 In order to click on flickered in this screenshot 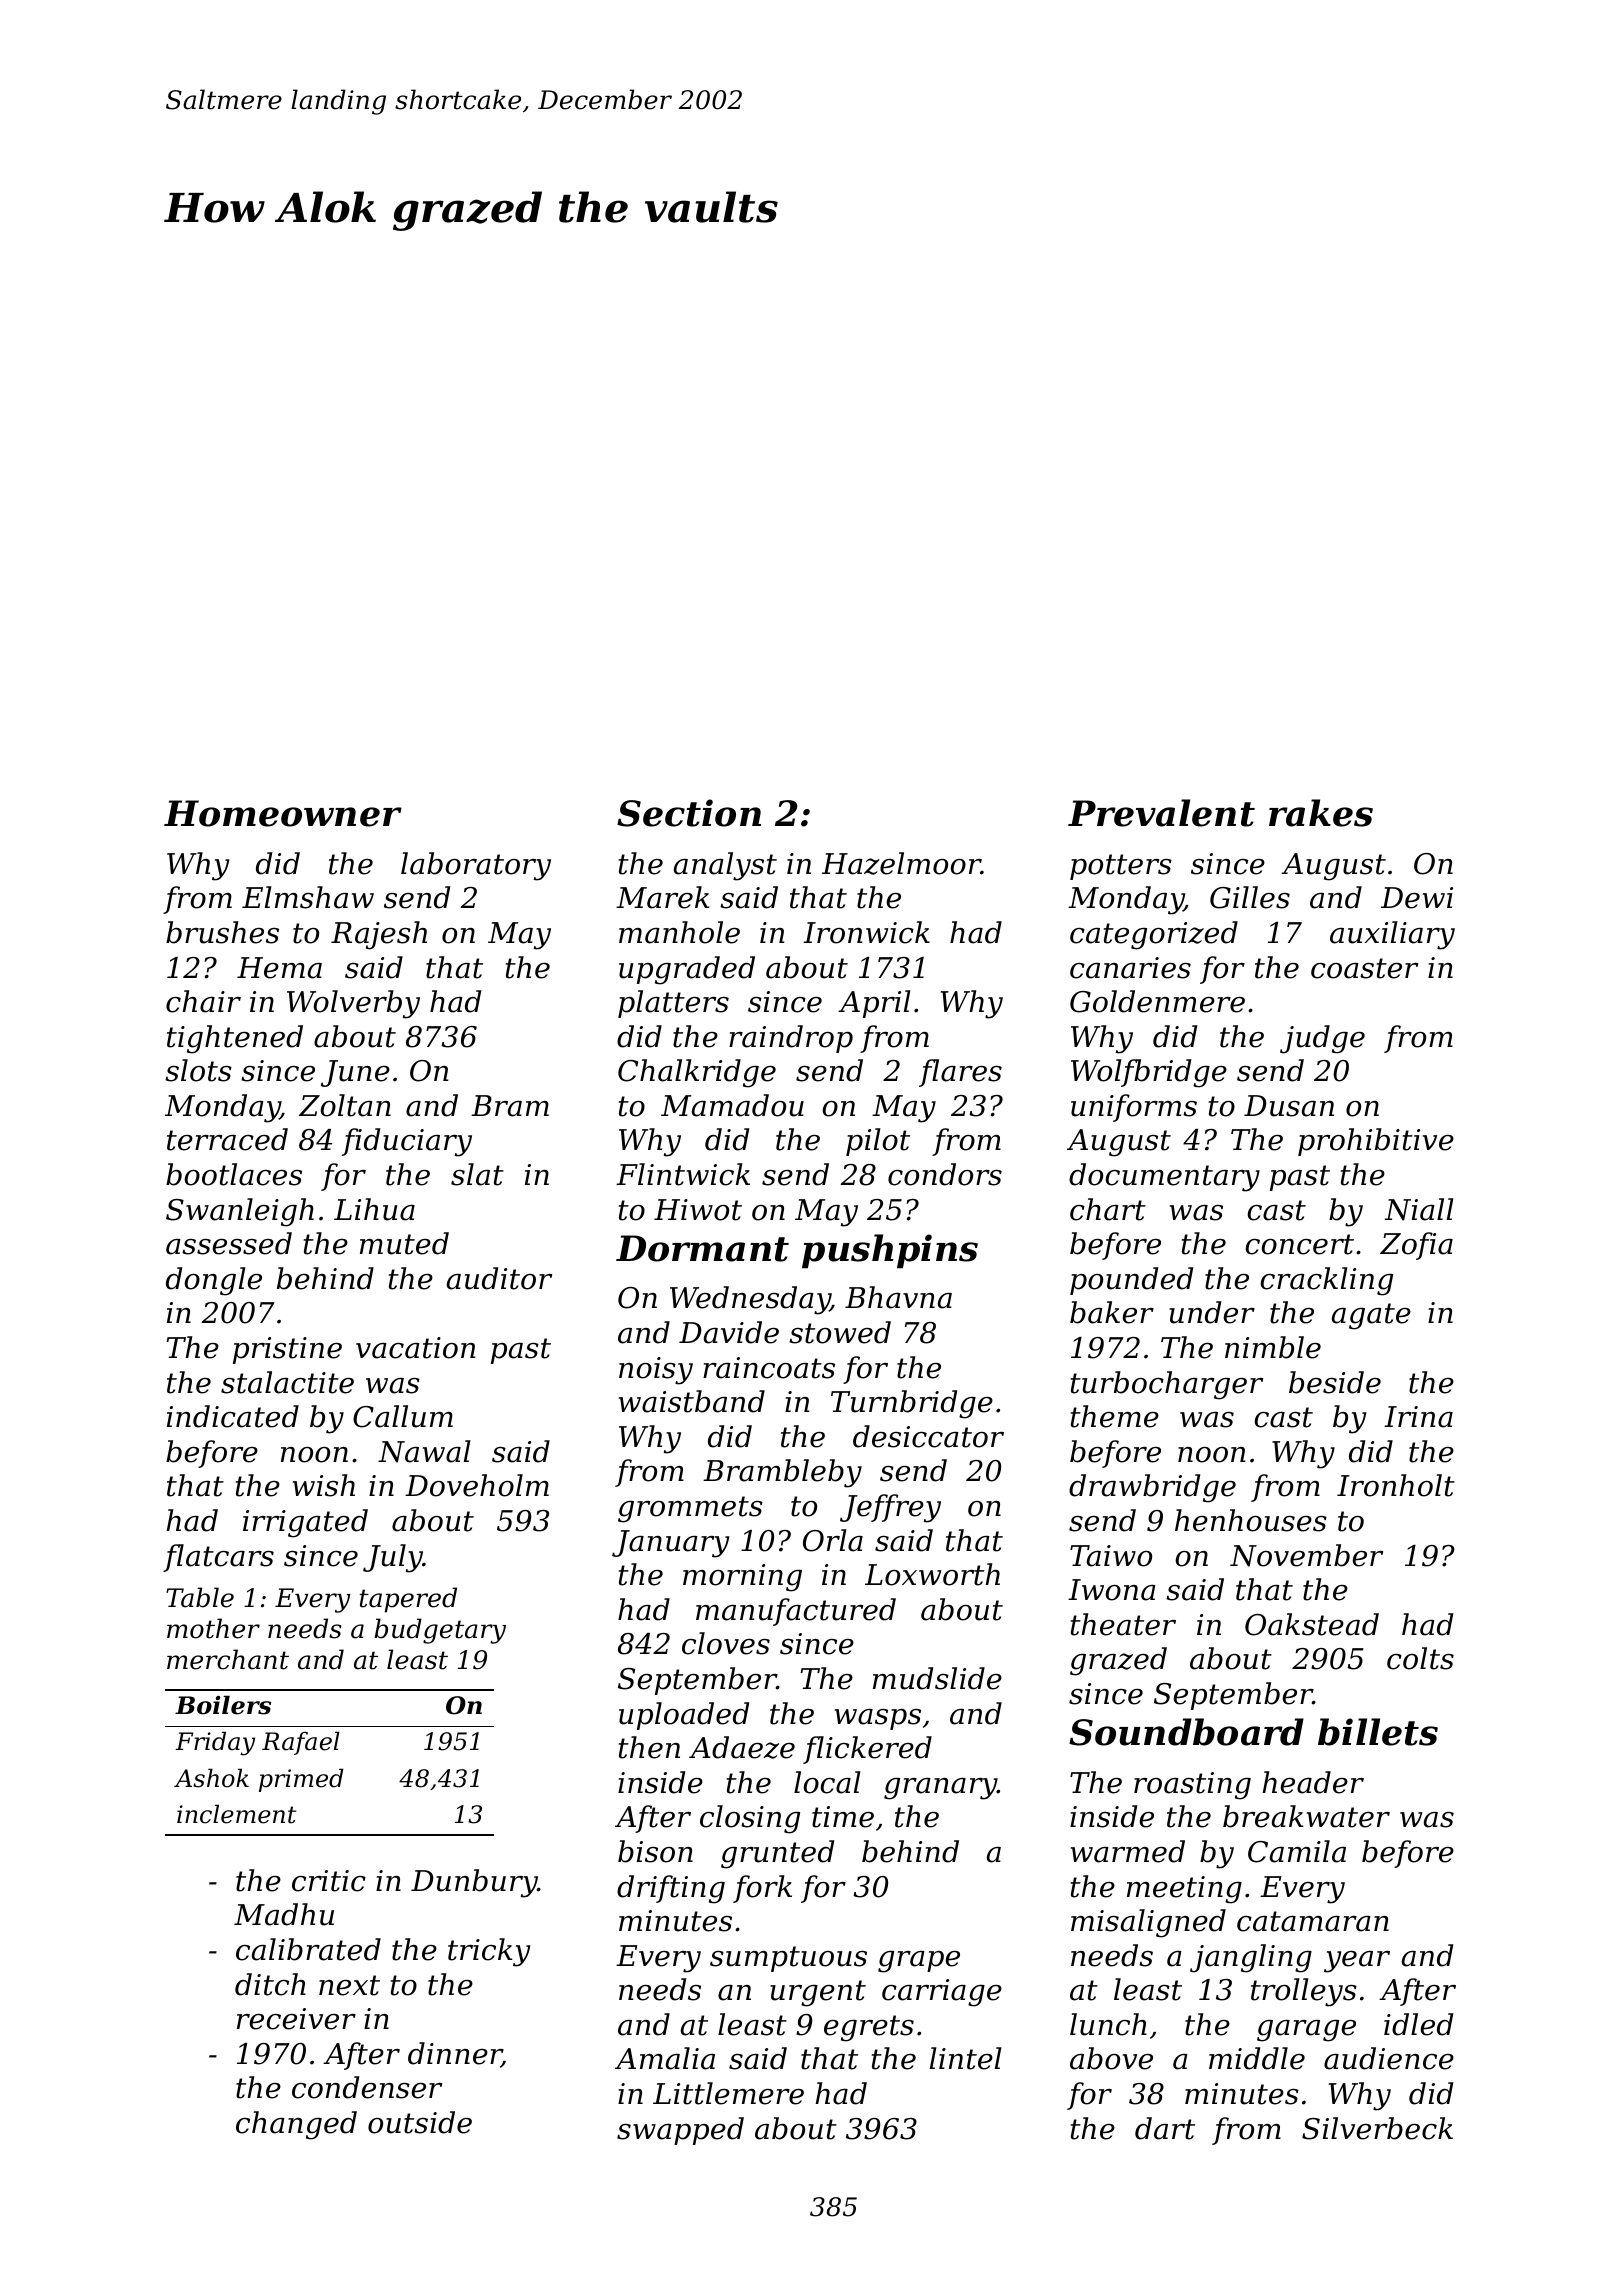, I will do `click(867, 1750)`.
